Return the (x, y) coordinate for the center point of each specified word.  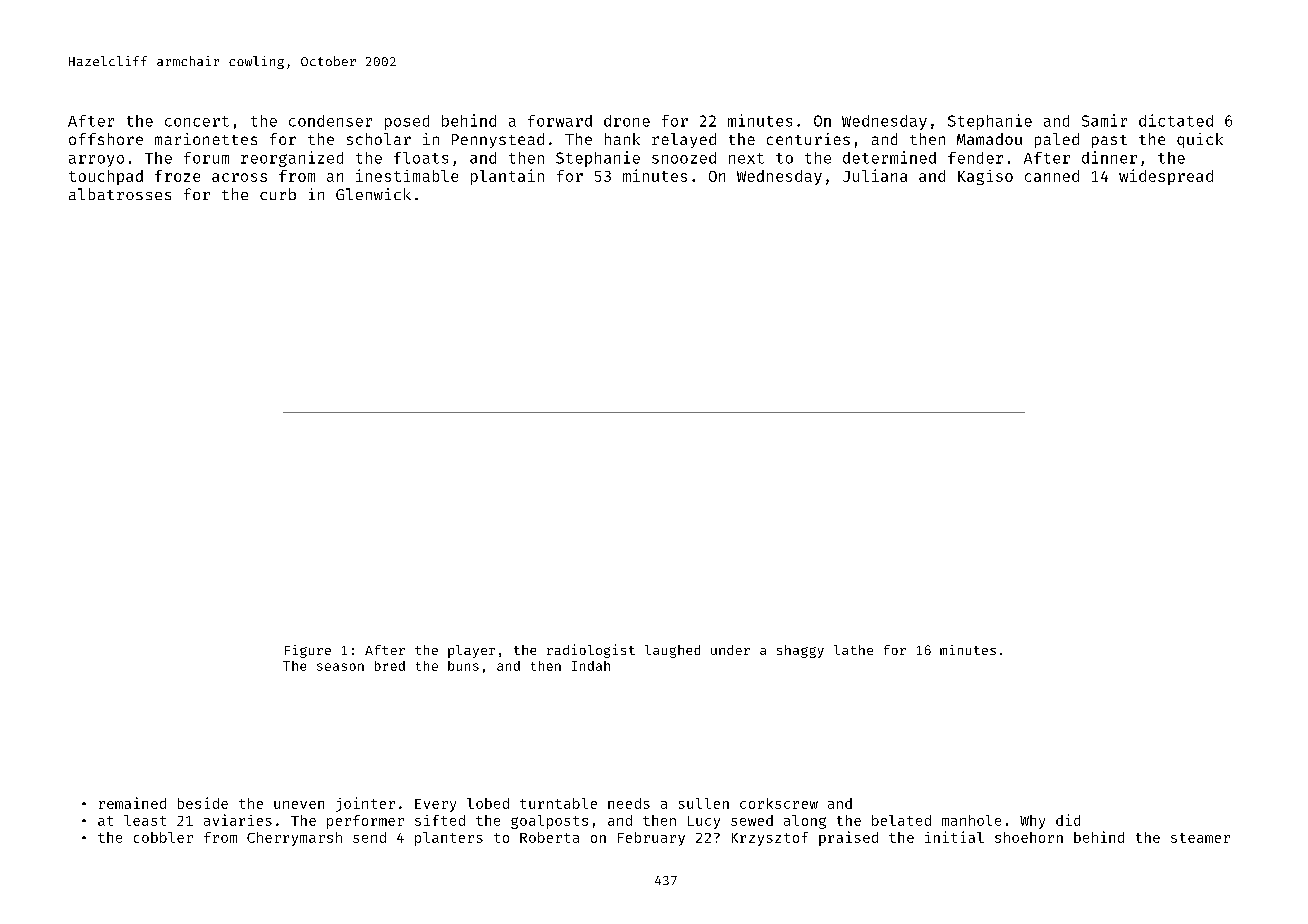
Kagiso (985, 177)
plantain (507, 177)
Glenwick (373, 194)
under (730, 650)
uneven (299, 805)
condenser (330, 121)
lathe (853, 650)
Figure (308, 651)
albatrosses (120, 194)
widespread (1166, 177)
